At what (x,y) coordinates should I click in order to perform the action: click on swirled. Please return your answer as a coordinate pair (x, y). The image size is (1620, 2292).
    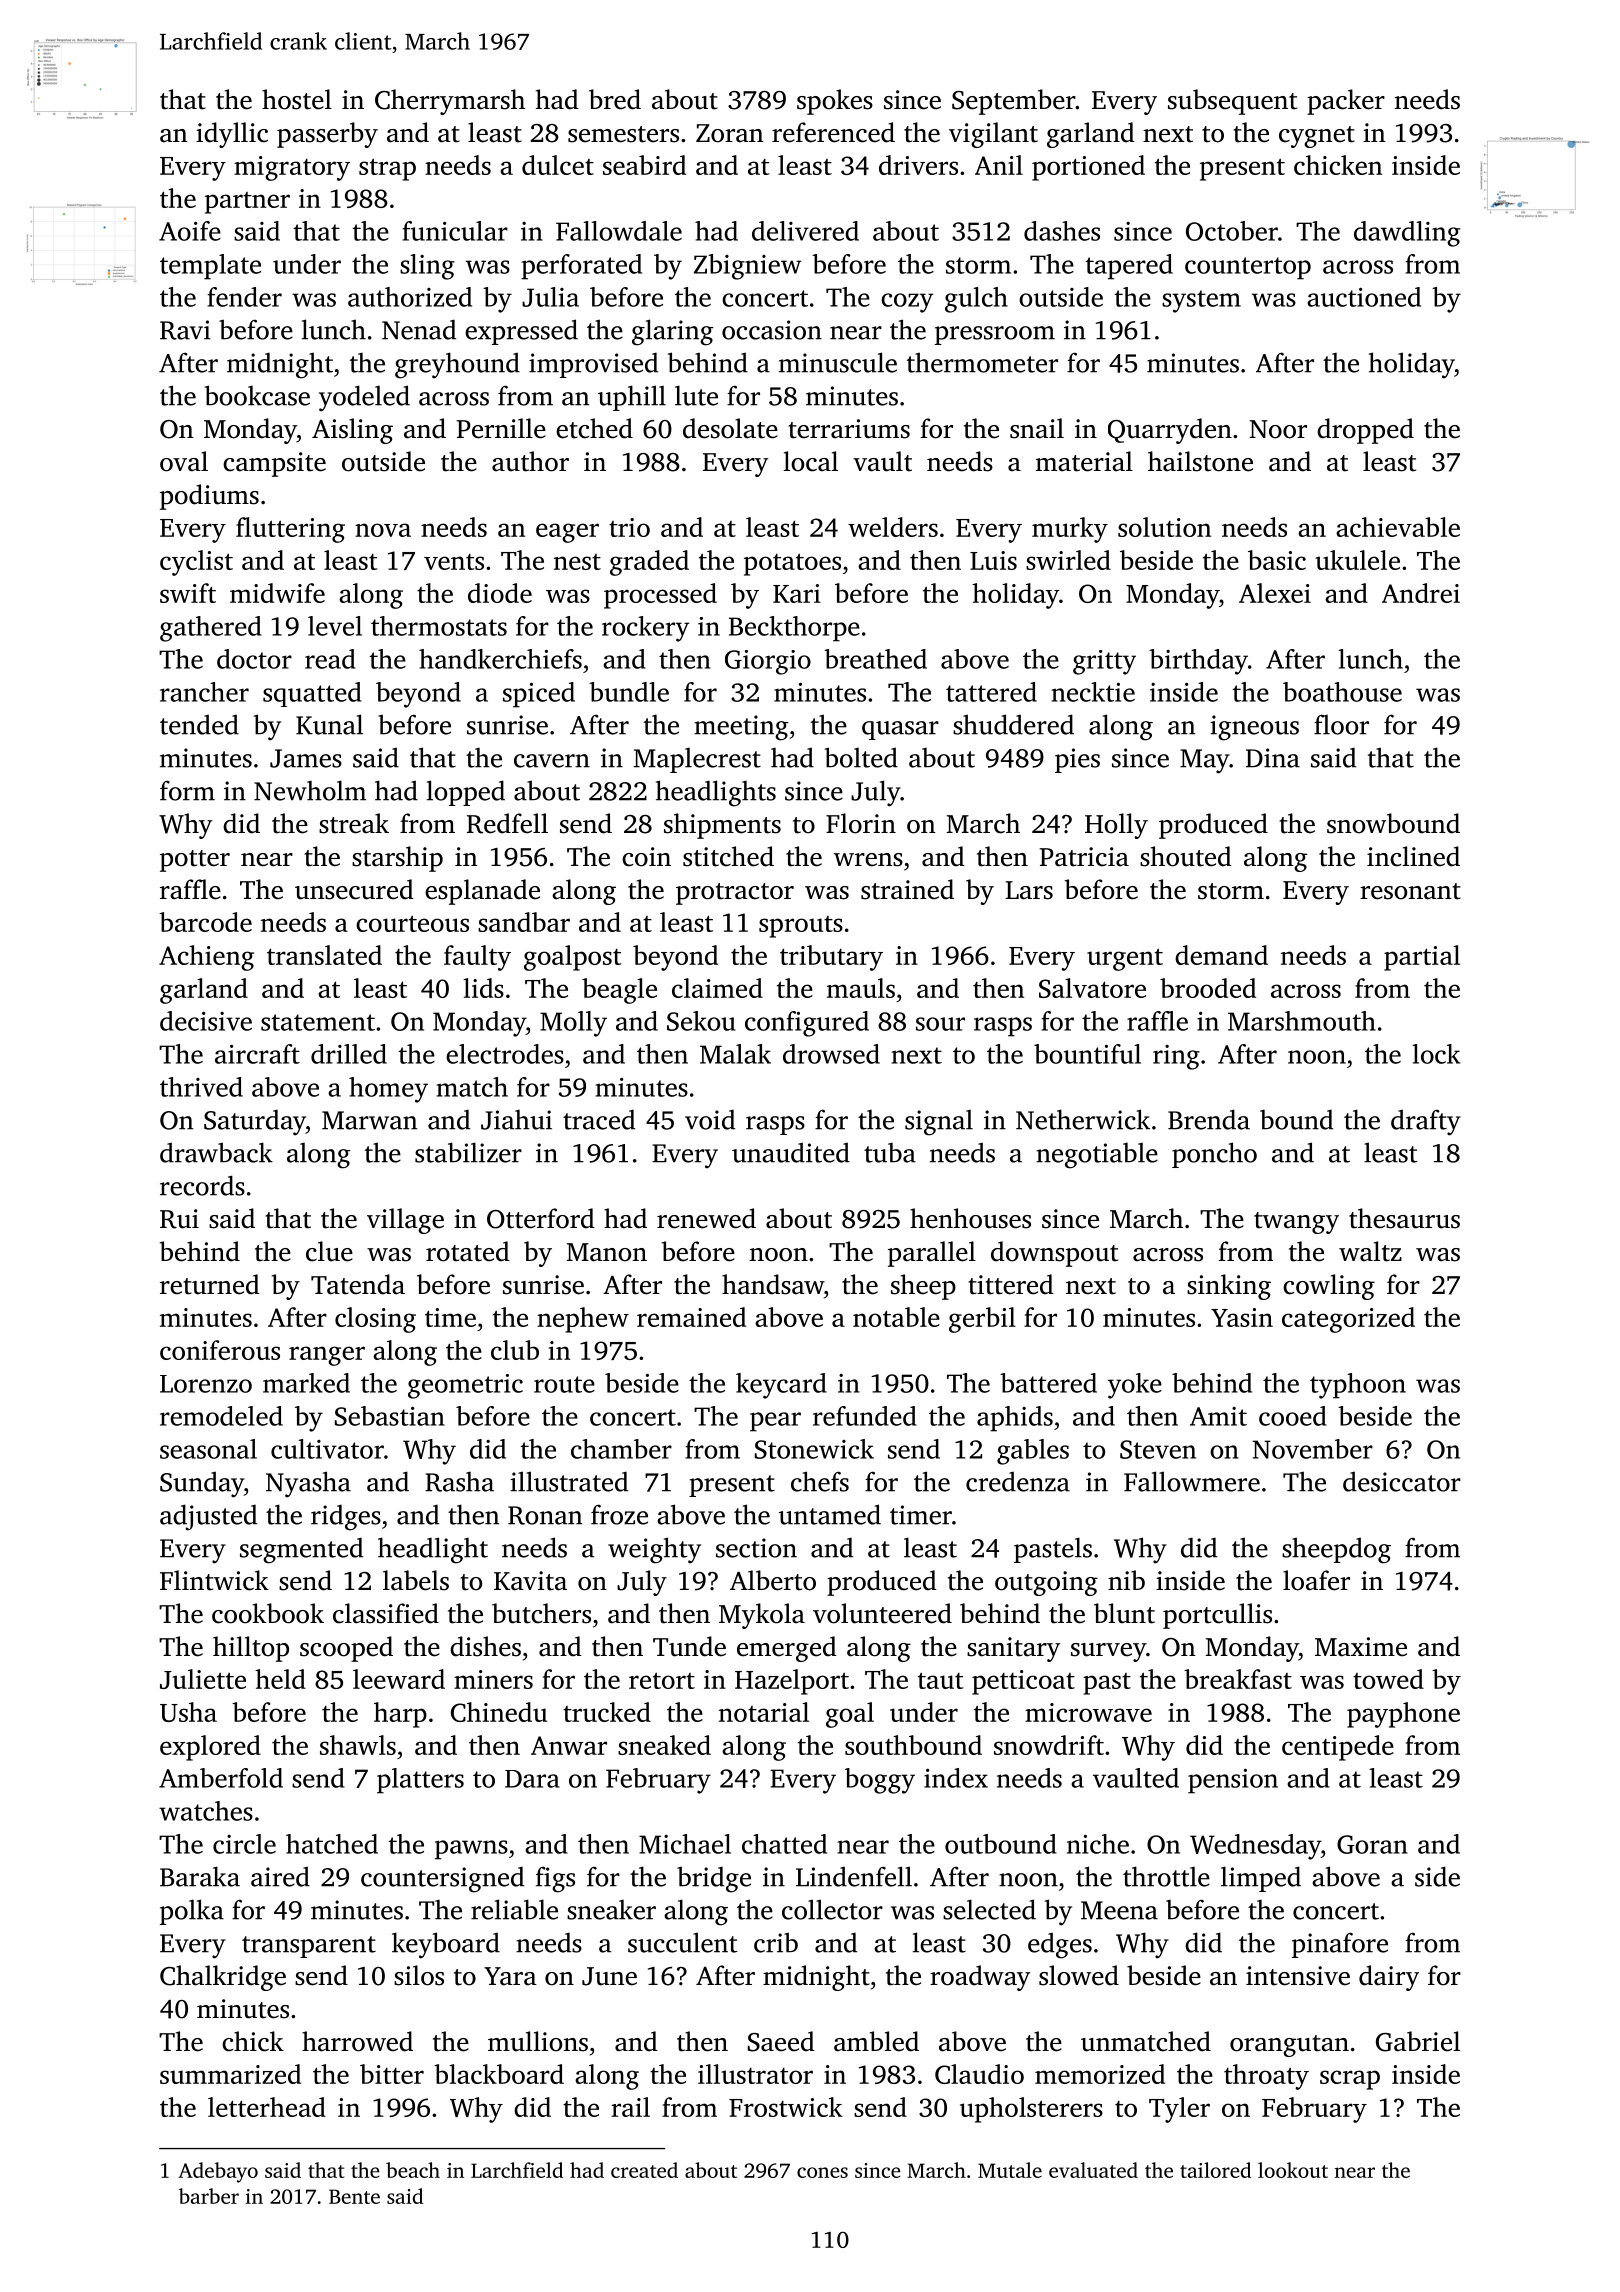
    Looking at the image, I should click on (1068, 560).
